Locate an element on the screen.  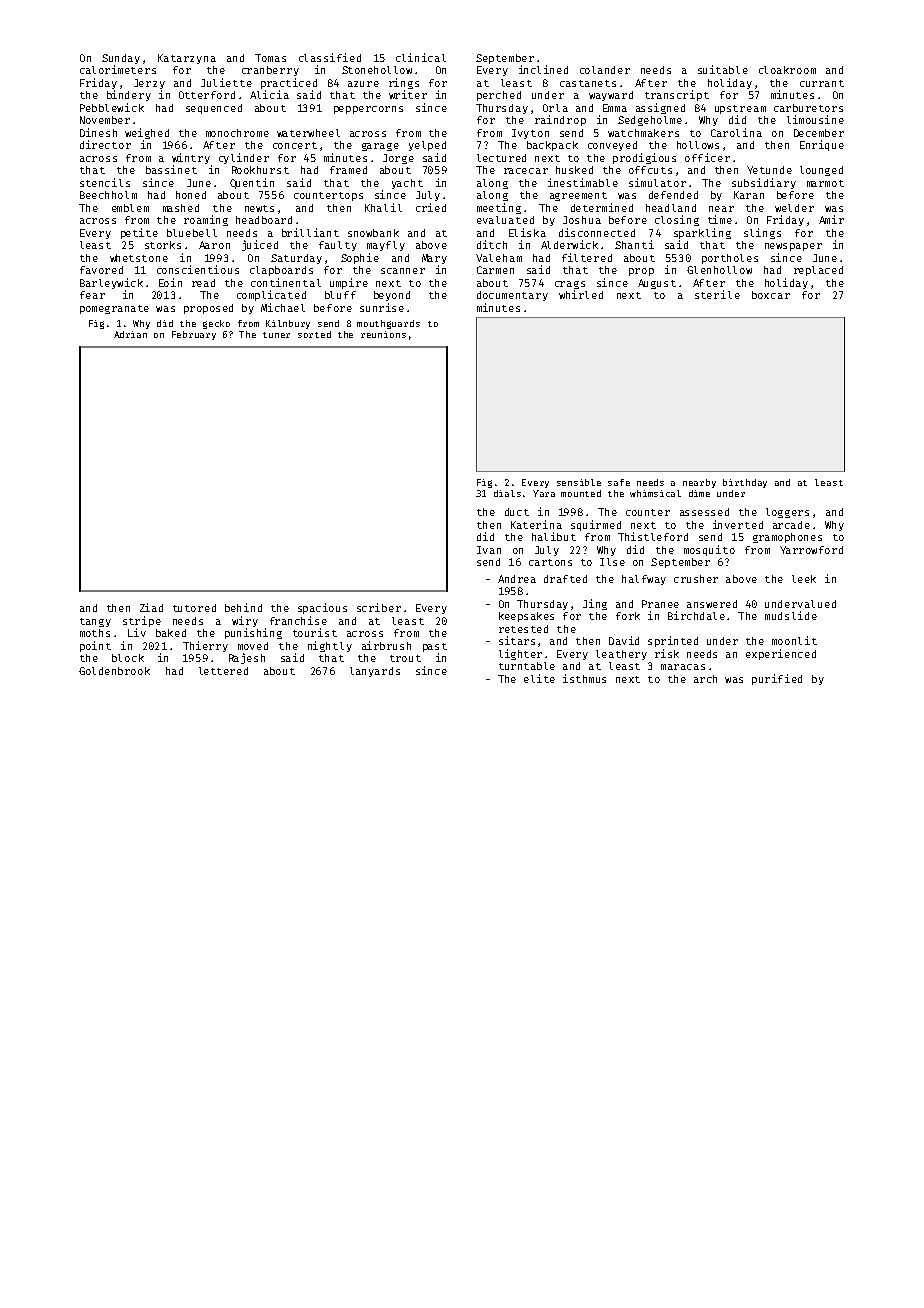
closing is located at coordinates (677, 220).
